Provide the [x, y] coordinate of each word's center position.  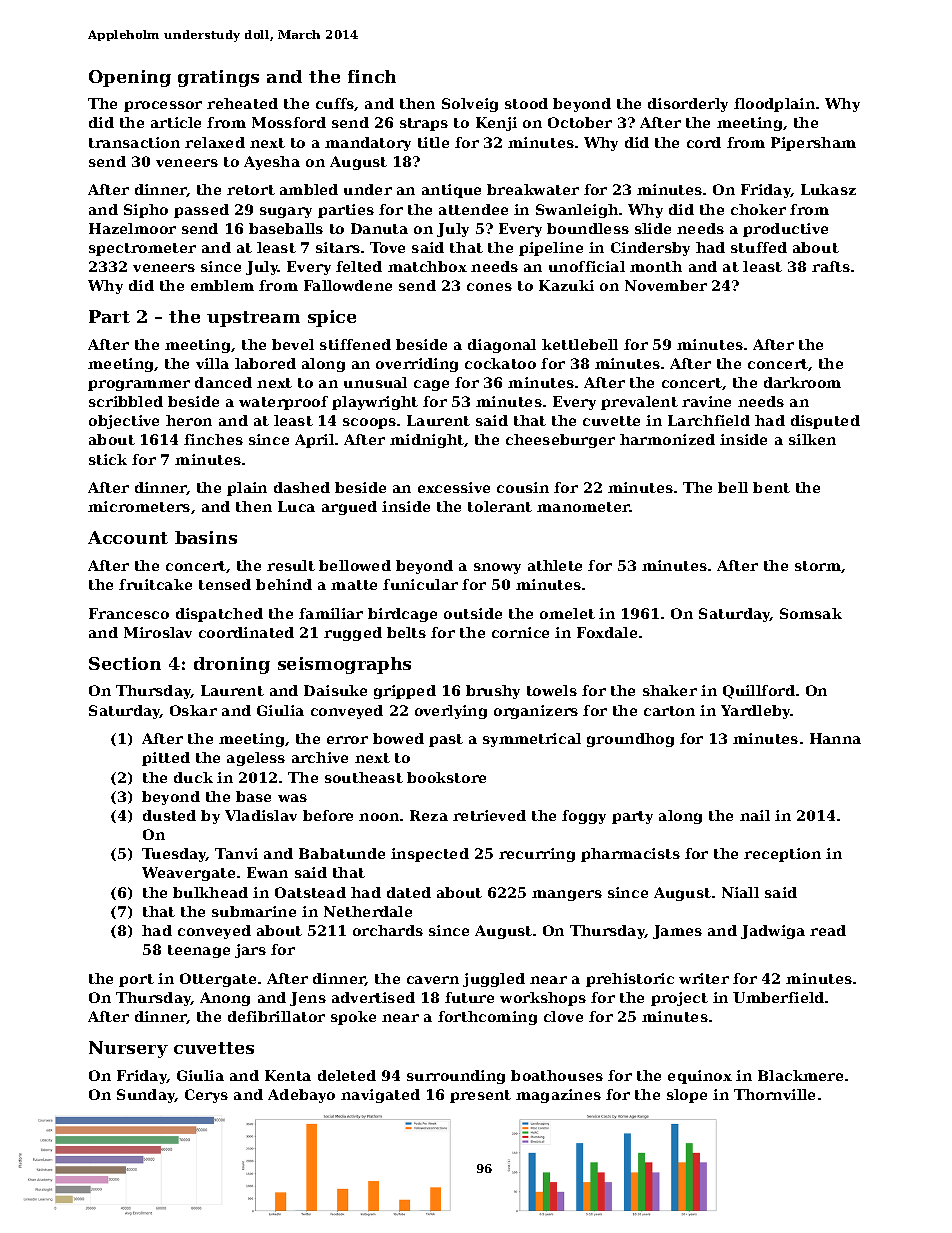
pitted [166, 759]
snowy [497, 568]
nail [755, 815]
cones [489, 287]
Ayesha [272, 163]
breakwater [533, 189]
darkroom [802, 382]
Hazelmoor [132, 228]
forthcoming [487, 1018]
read [828, 930]
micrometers [139, 506]
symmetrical [532, 740]
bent [771, 487]
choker [758, 209]
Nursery [128, 1049]
